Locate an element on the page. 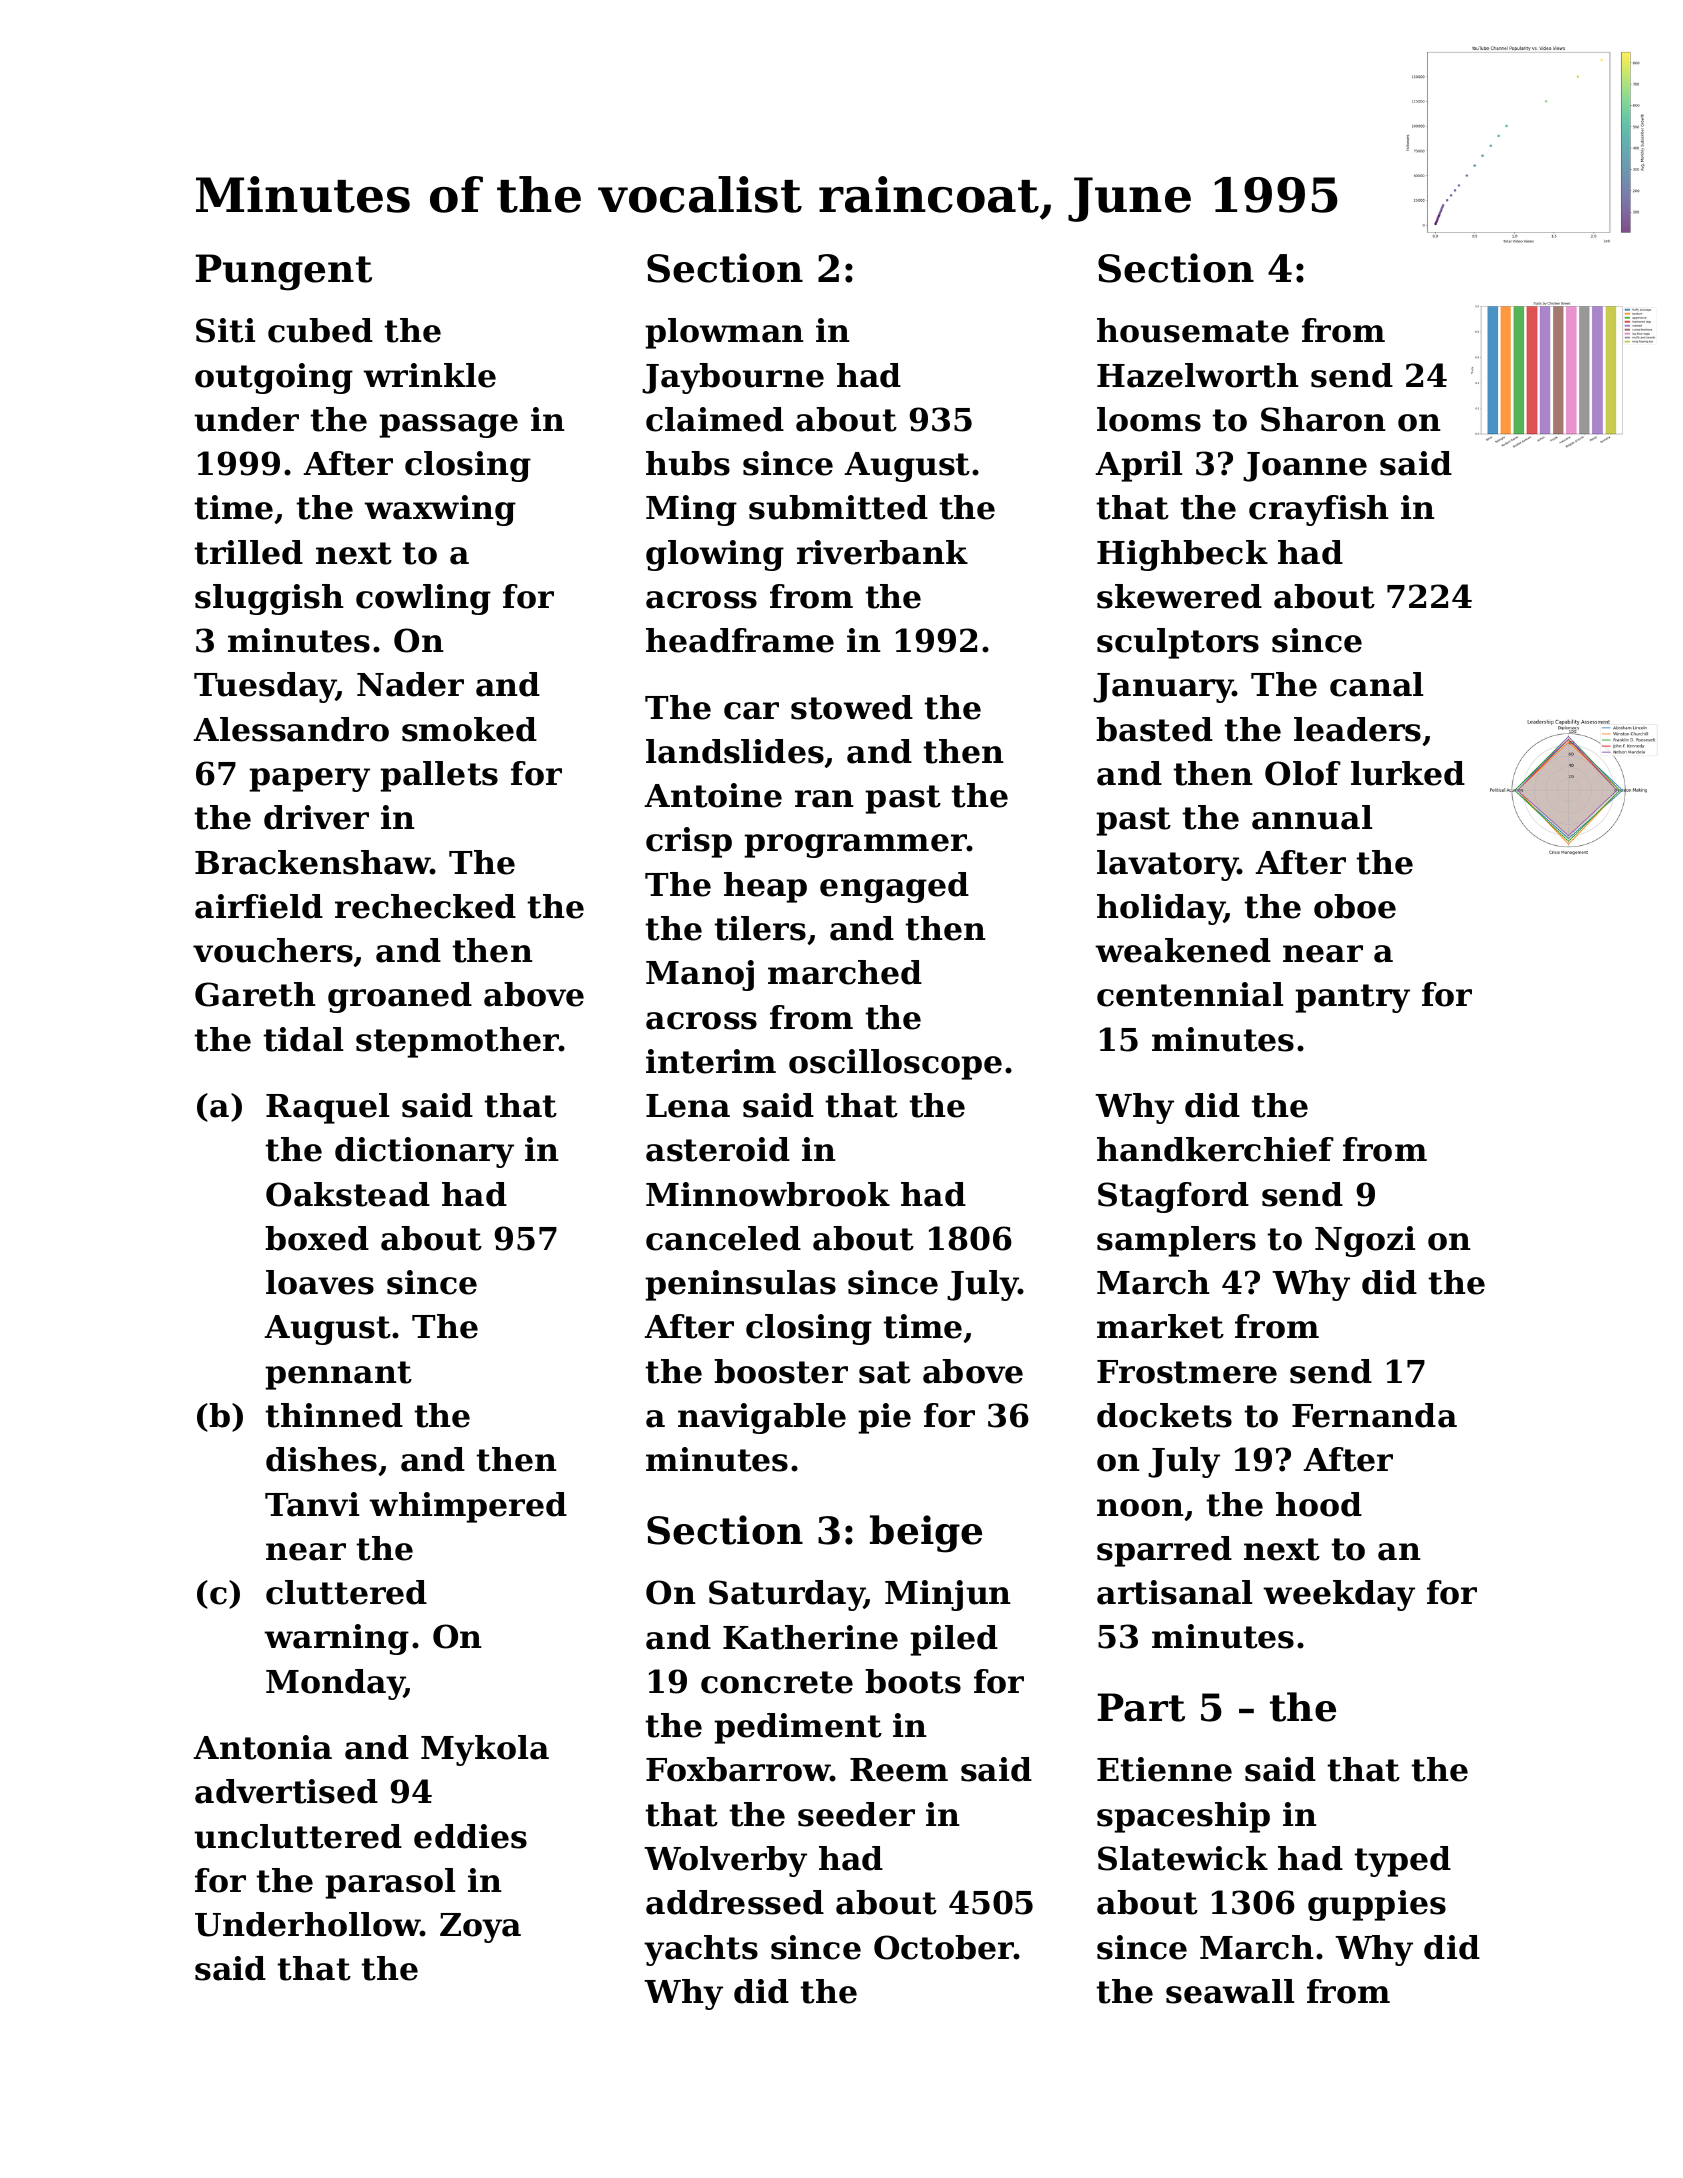 The width and height of the document is (1683, 2178). Olof is located at coordinates (1303, 773).
